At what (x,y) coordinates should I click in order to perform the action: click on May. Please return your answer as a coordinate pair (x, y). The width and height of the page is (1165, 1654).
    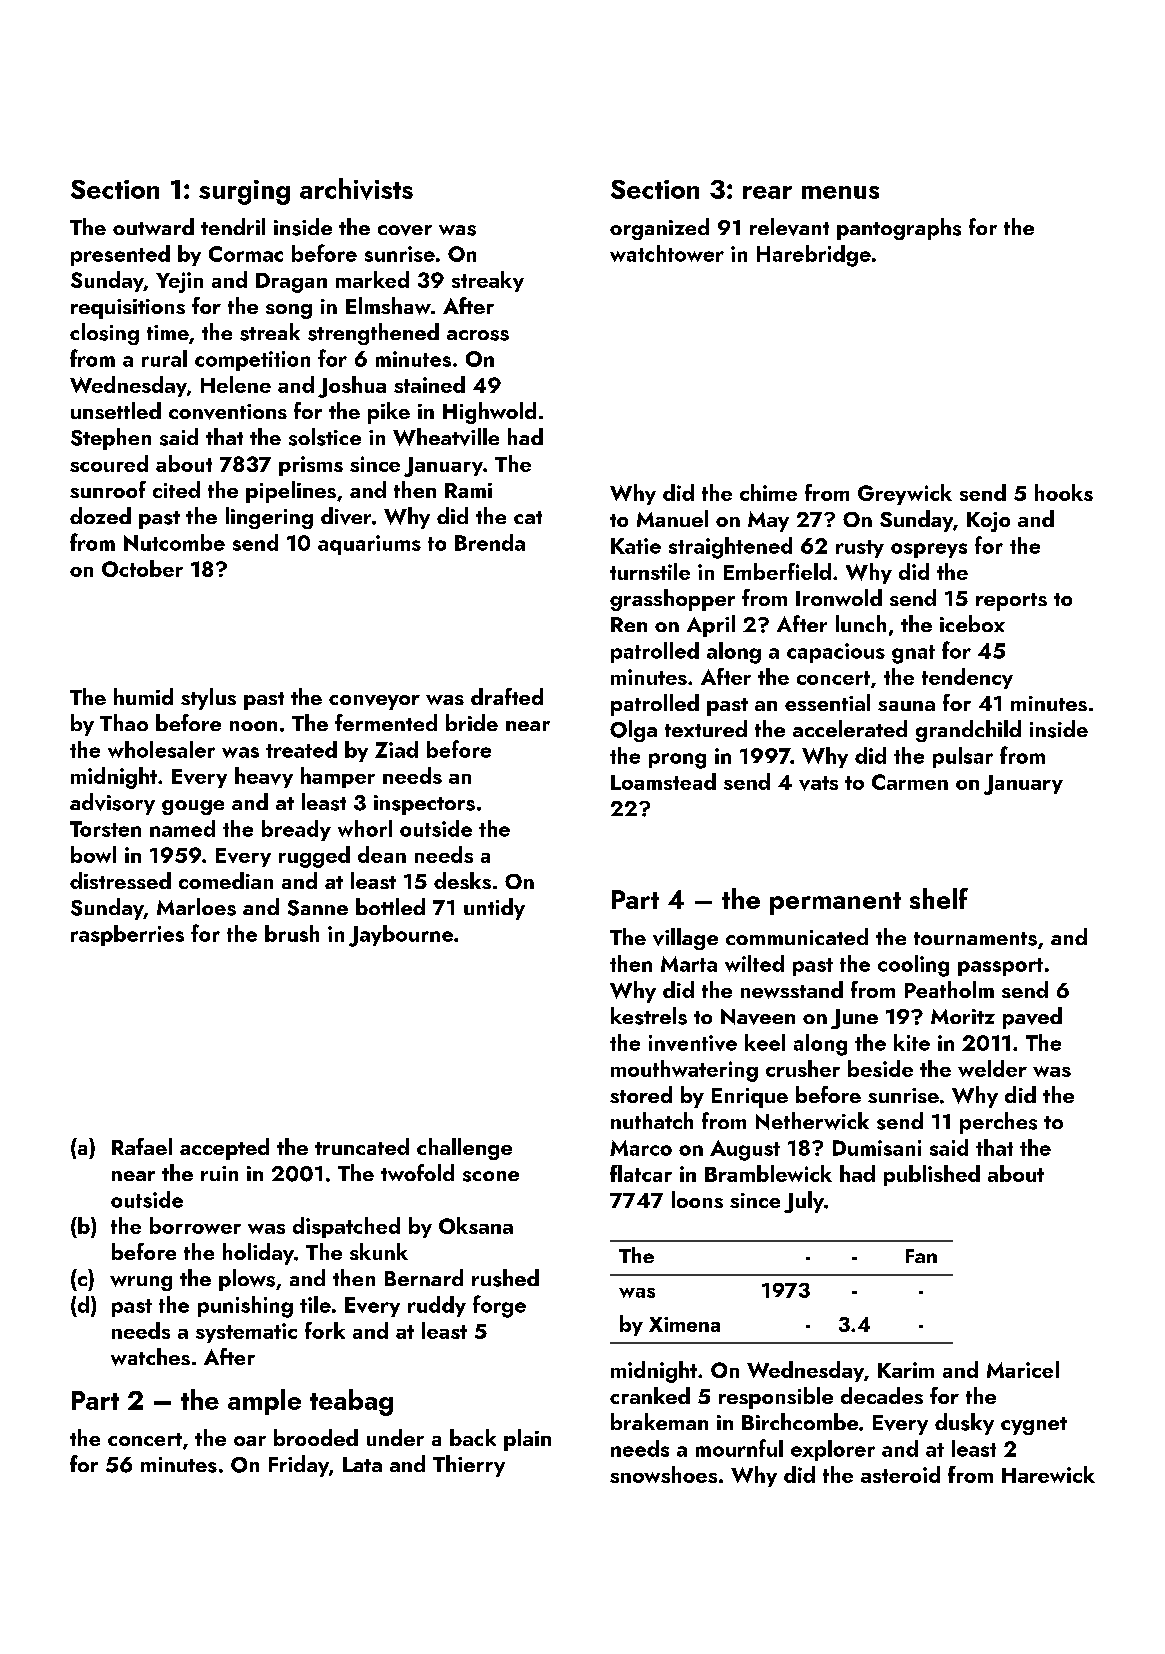
    Looking at the image, I should click on (768, 521).
